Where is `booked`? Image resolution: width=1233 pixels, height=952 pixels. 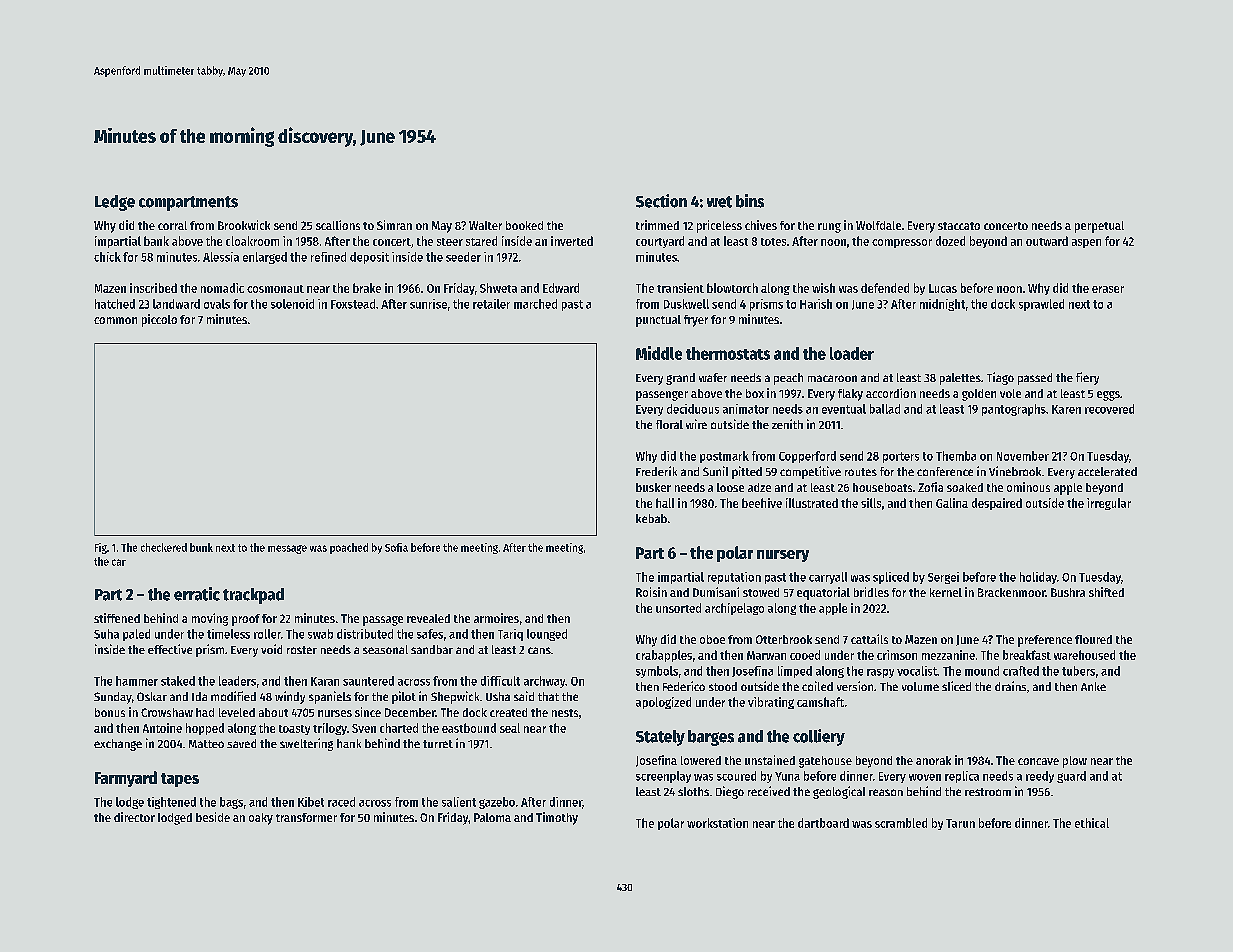
booked is located at coordinates (524, 225).
